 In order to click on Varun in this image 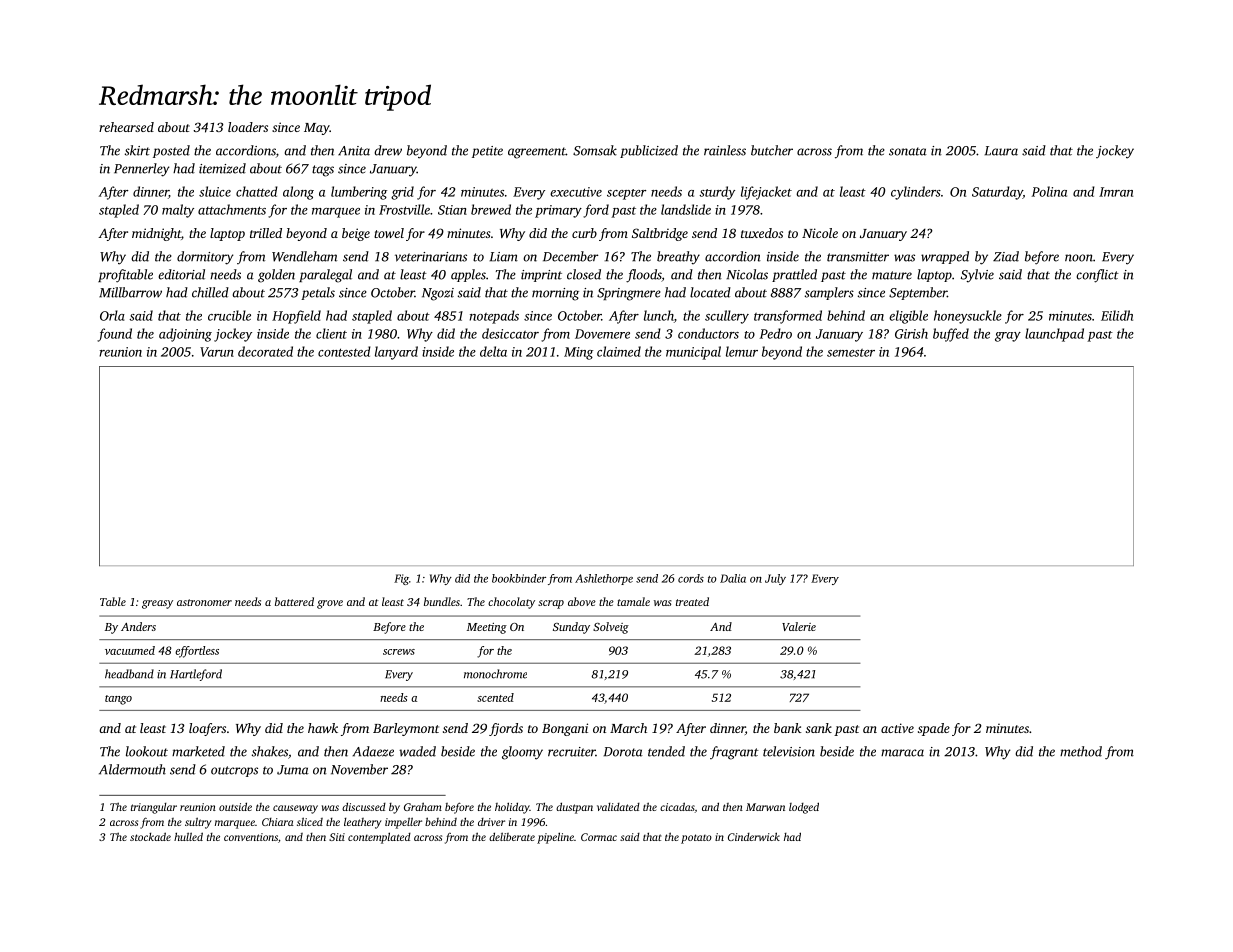, I will do `click(217, 352)`.
